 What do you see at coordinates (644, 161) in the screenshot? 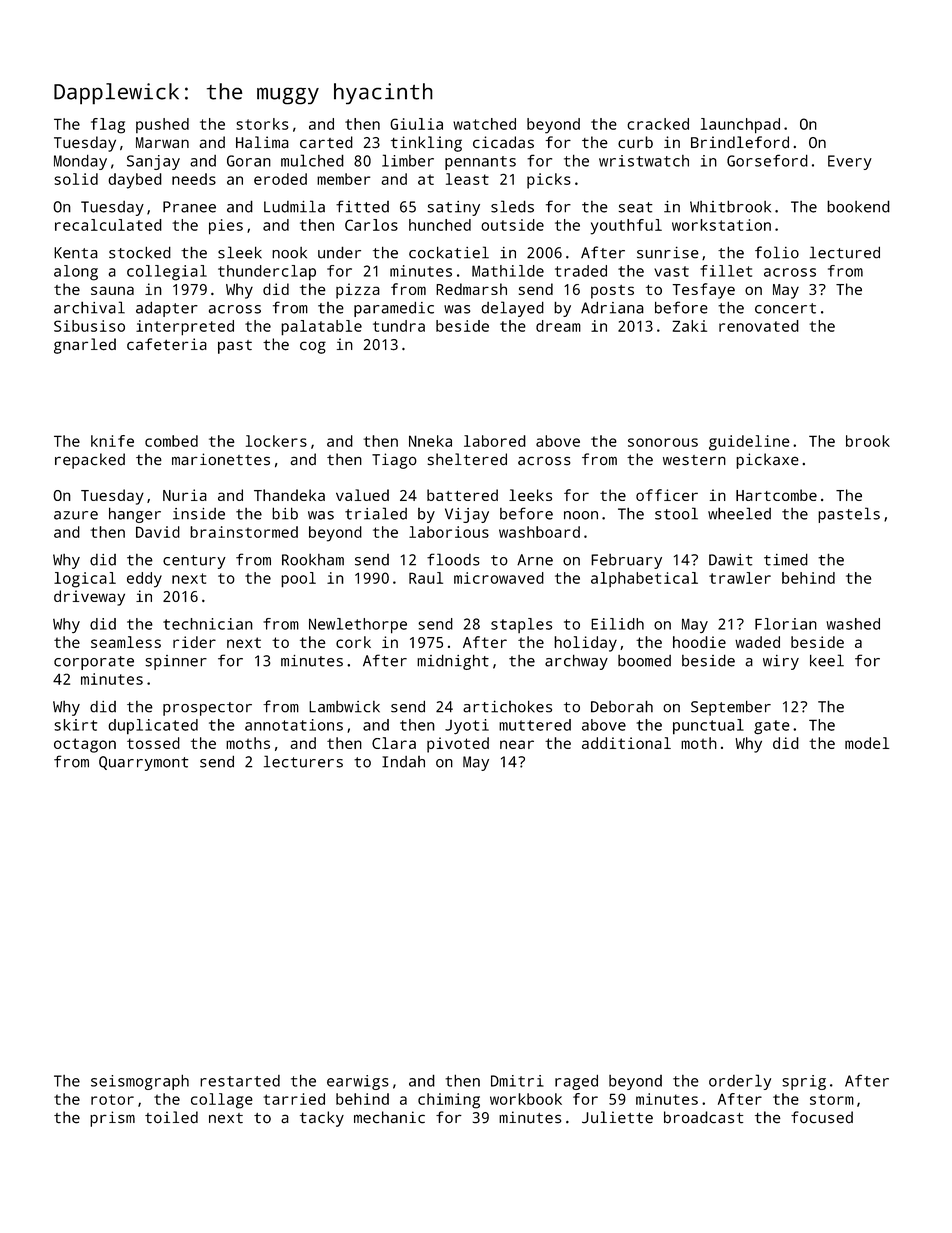
I see `wristwatch` at bounding box center [644, 161].
